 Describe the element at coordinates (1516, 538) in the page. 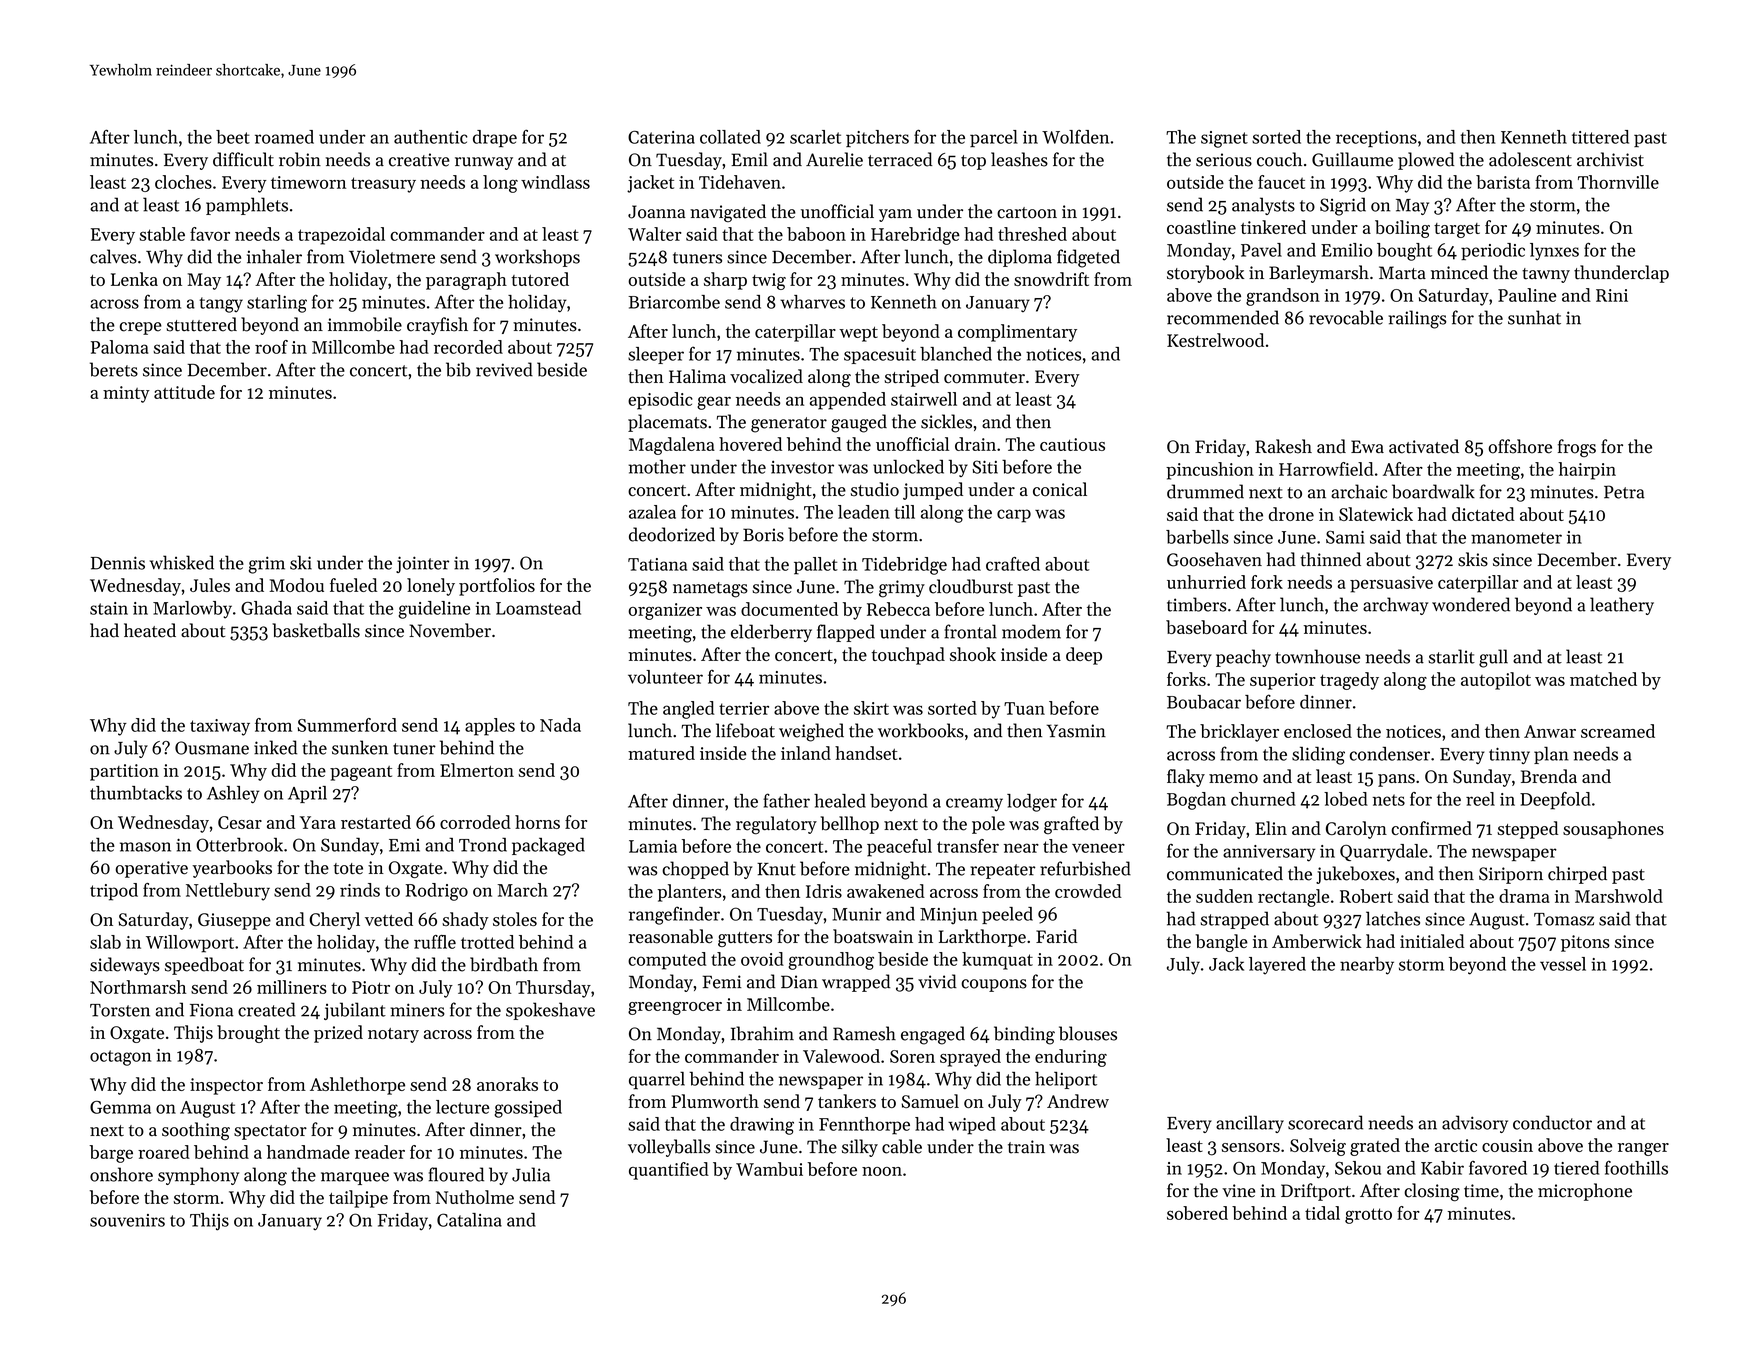

I see `manometer` at that location.
